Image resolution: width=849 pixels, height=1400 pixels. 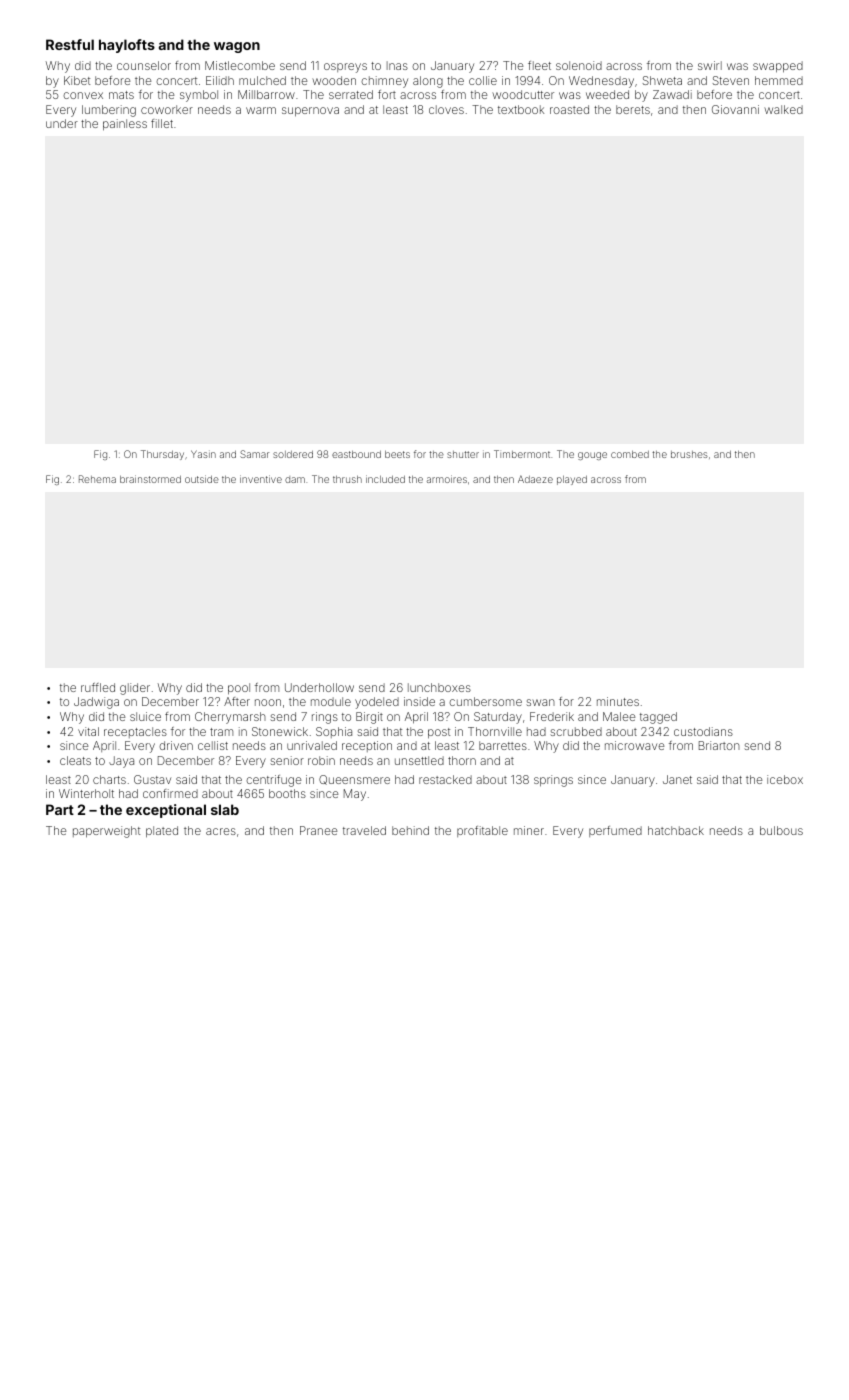 What do you see at coordinates (397, 65) in the document?
I see `Inas` at bounding box center [397, 65].
